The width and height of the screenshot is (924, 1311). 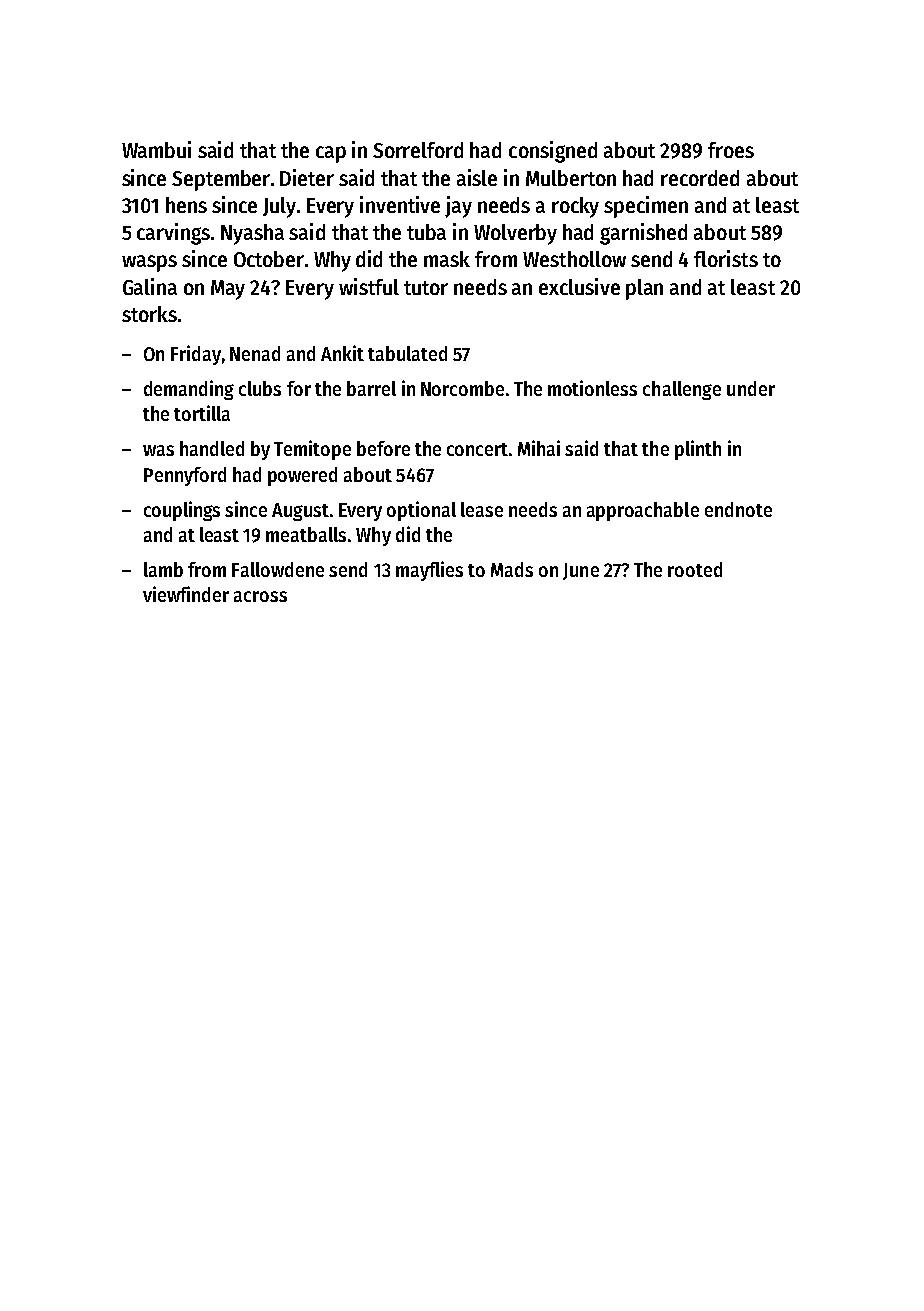 What do you see at coordinates (156, 149) in the screenshot?
I see `Wambui` at bounding box center [156, 149].
